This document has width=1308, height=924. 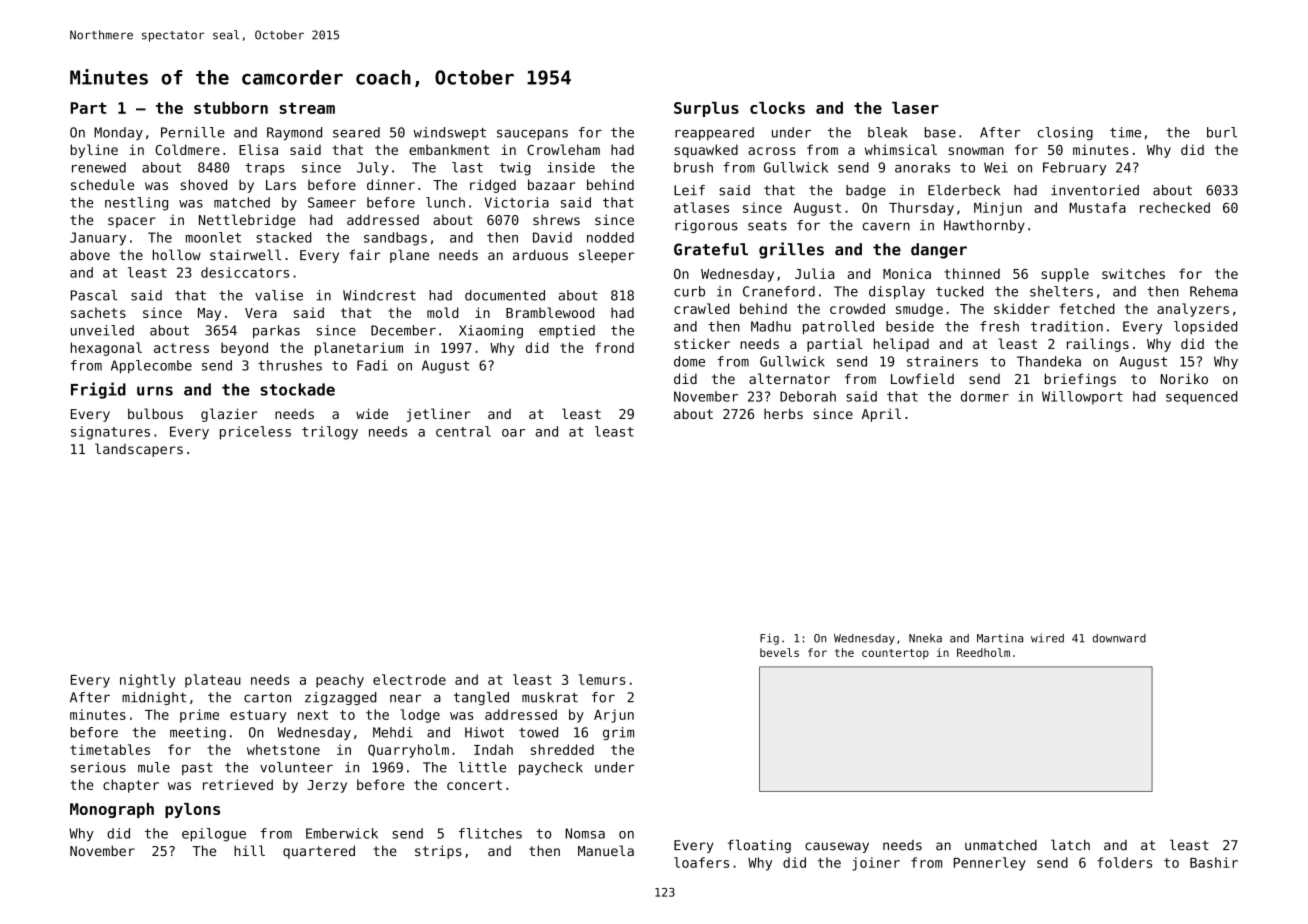 I want to click on hill, so click(x=249, y=850).
